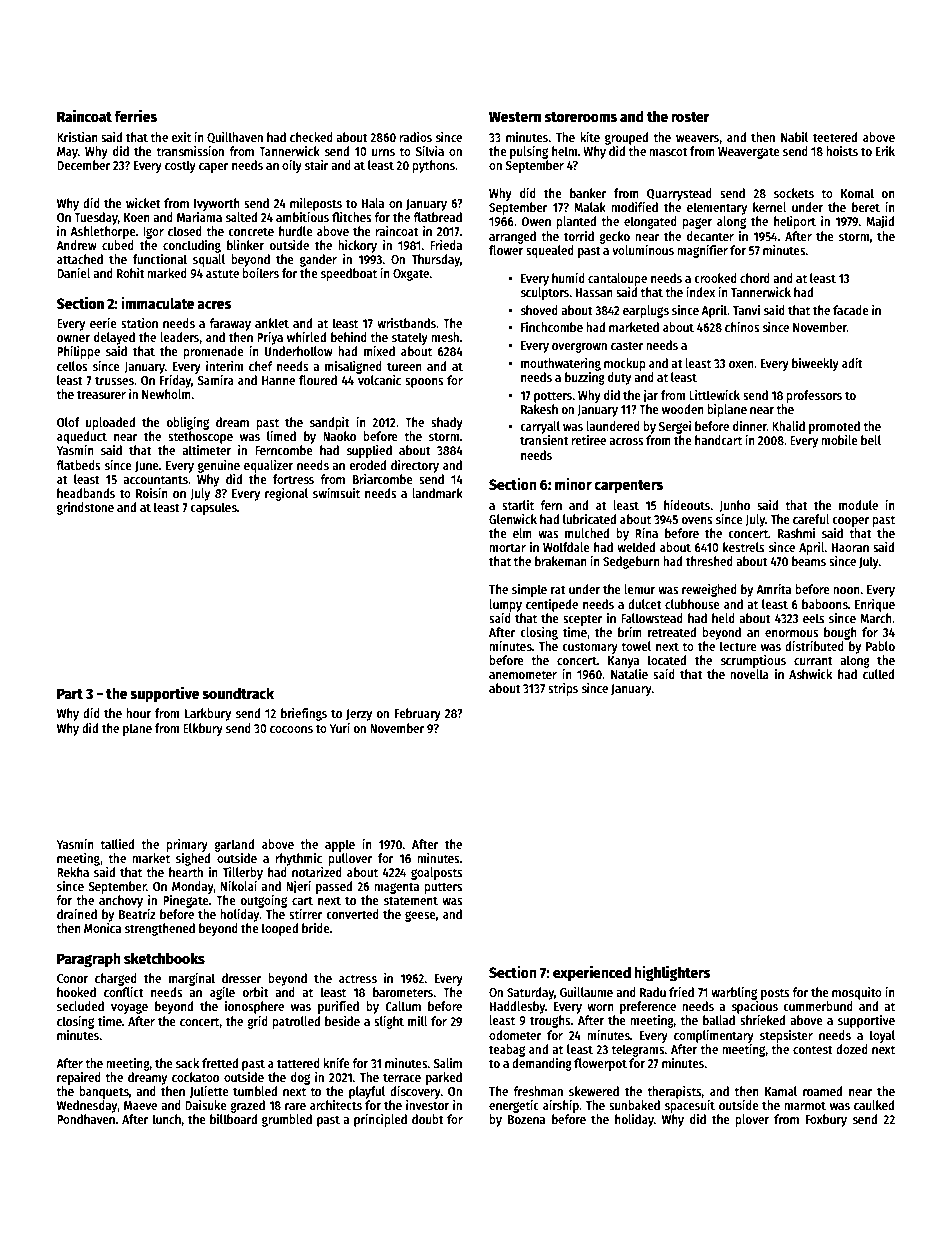  I want to click on storerooms, so click(581, 117).
